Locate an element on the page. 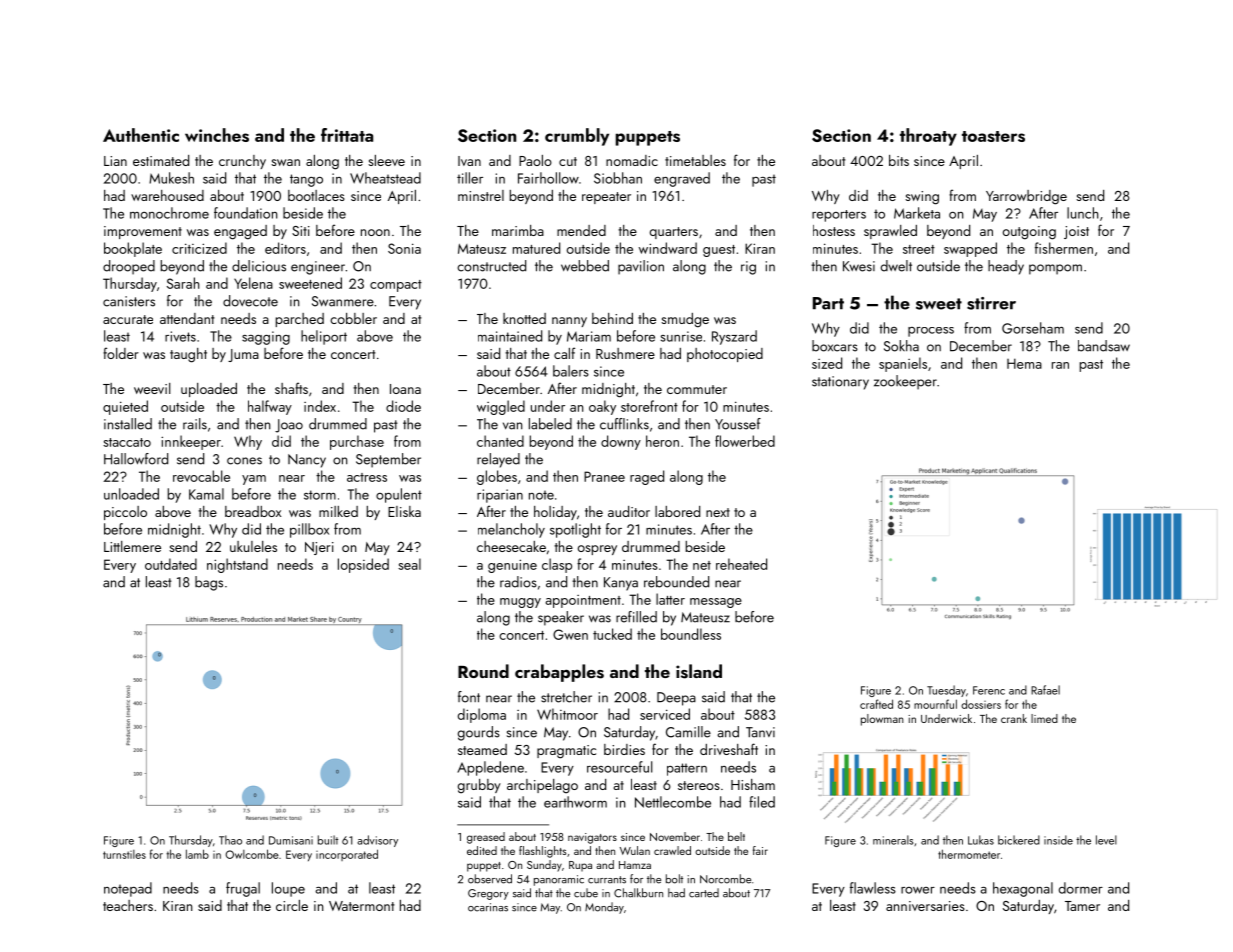  Rafael is located at coordinates (1045, 690).
